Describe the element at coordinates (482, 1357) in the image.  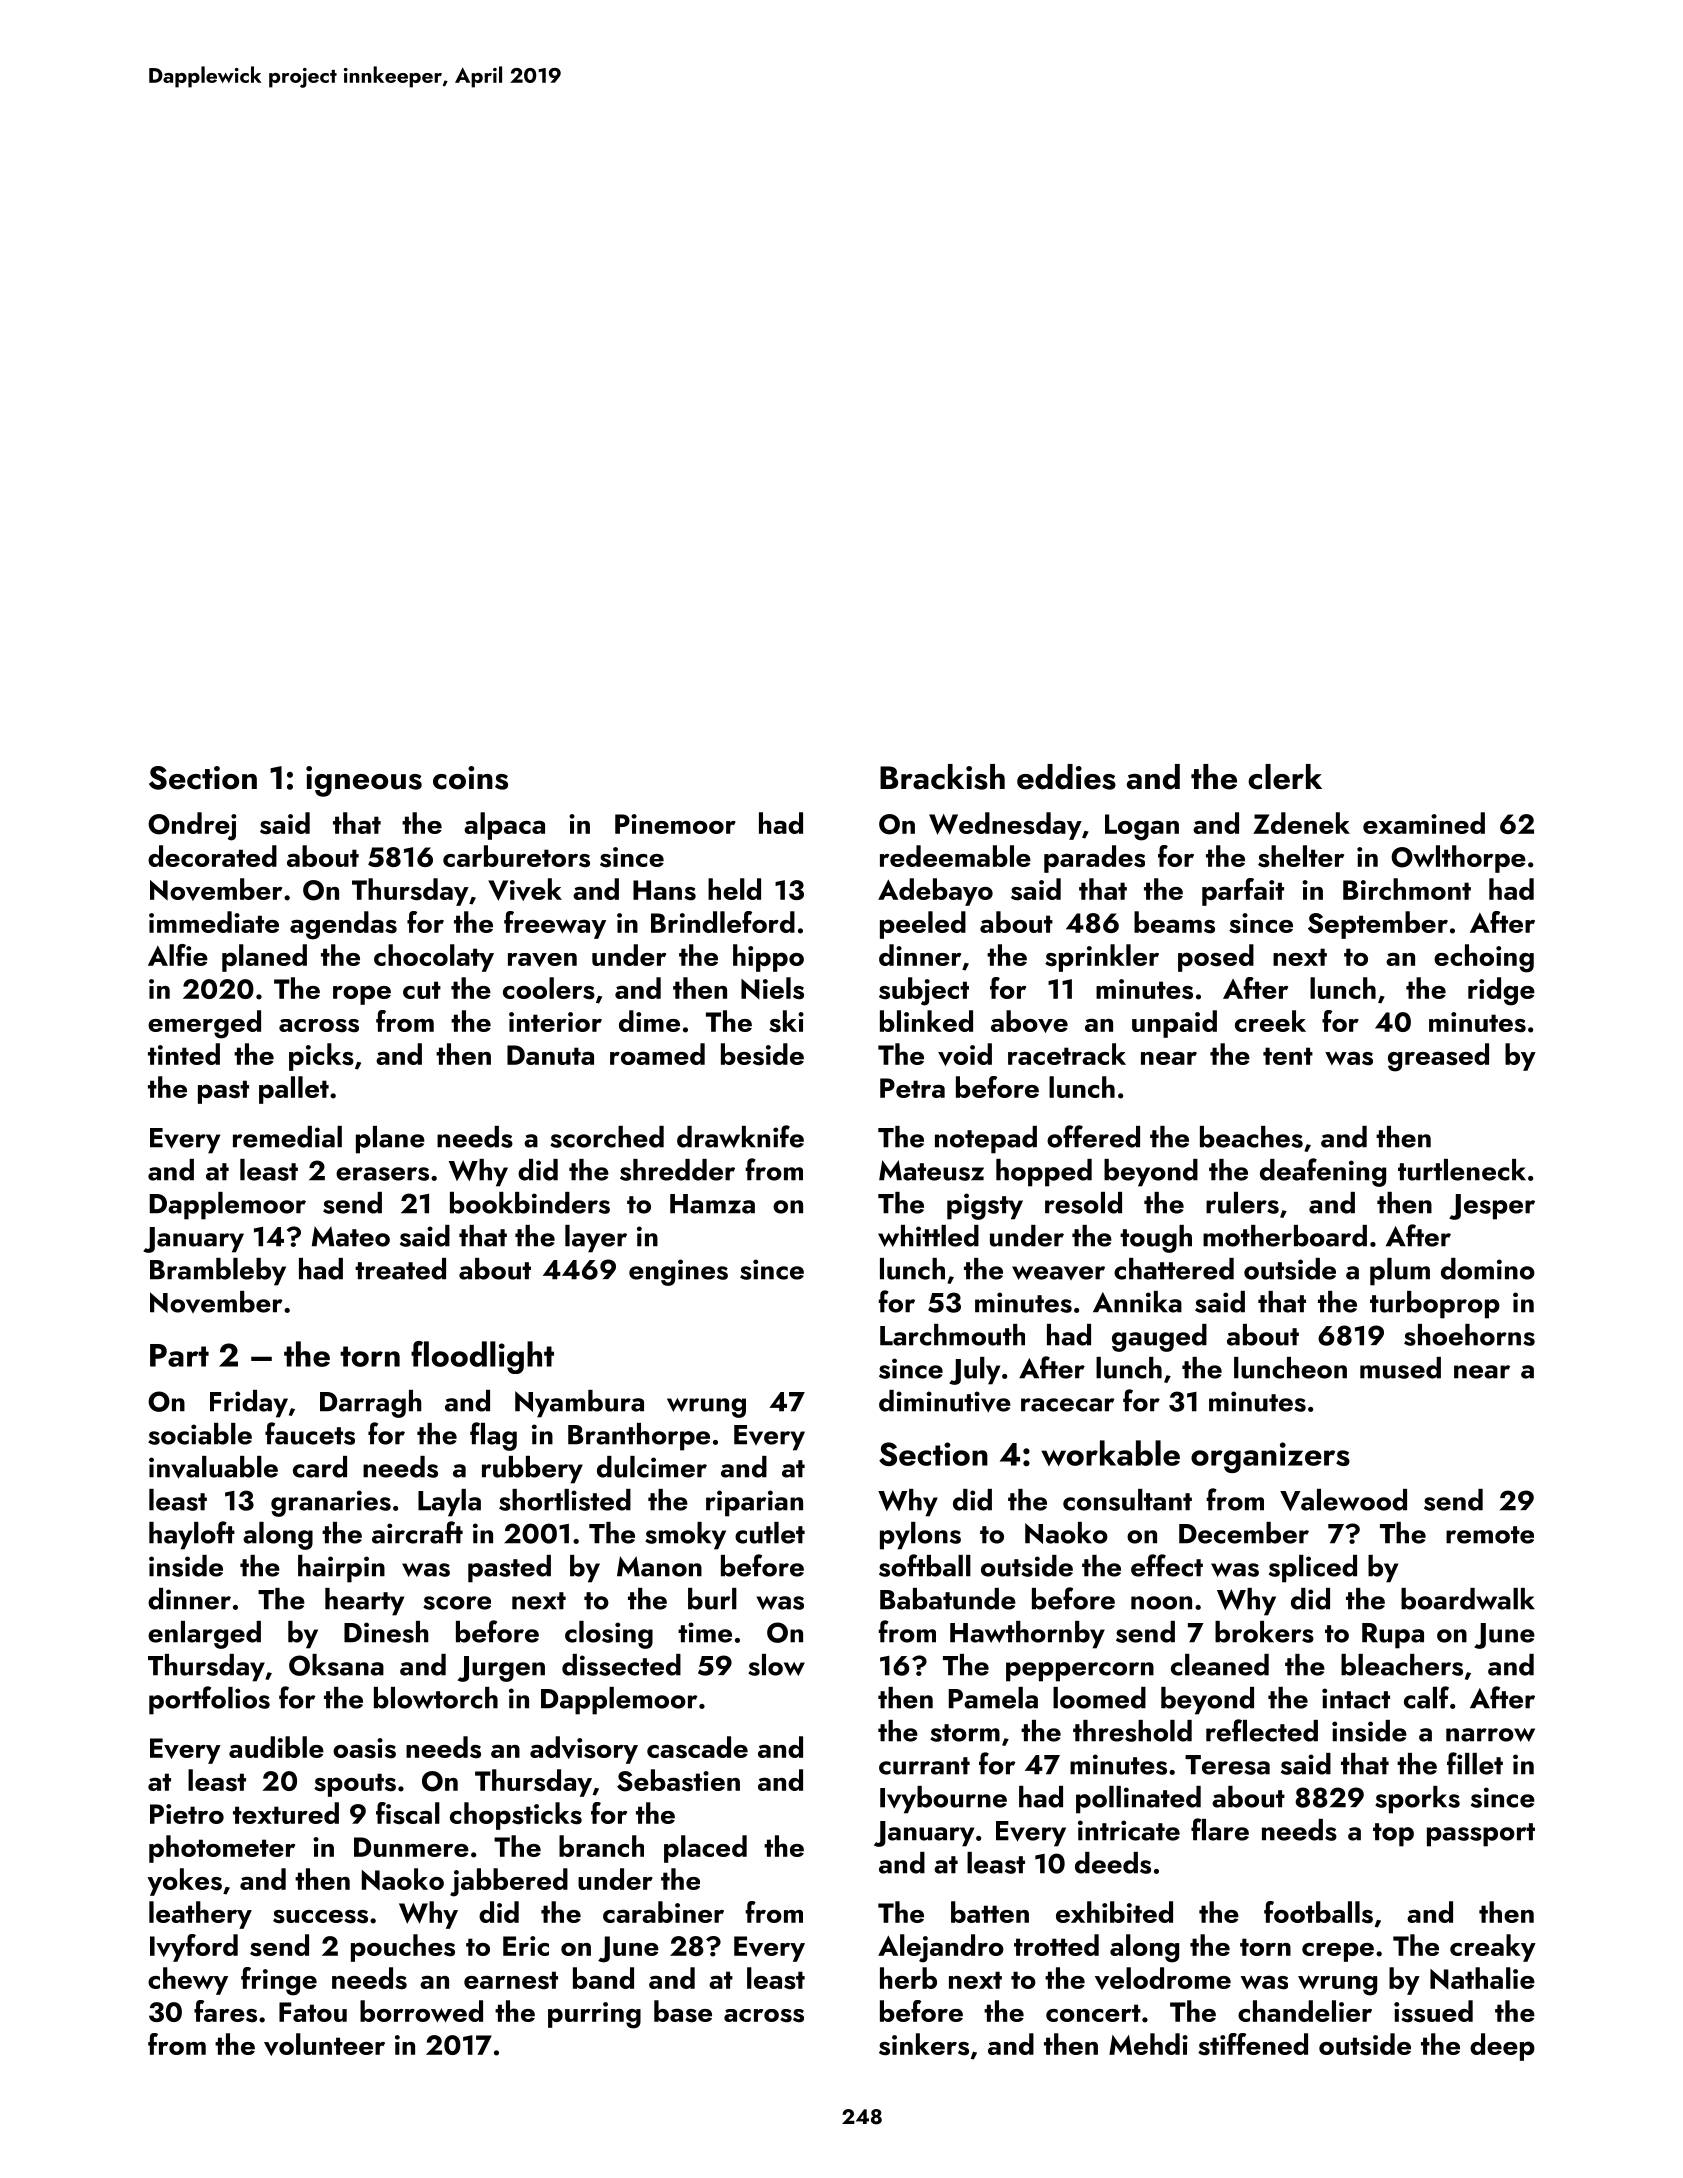
I see `floodlight` at that location.
